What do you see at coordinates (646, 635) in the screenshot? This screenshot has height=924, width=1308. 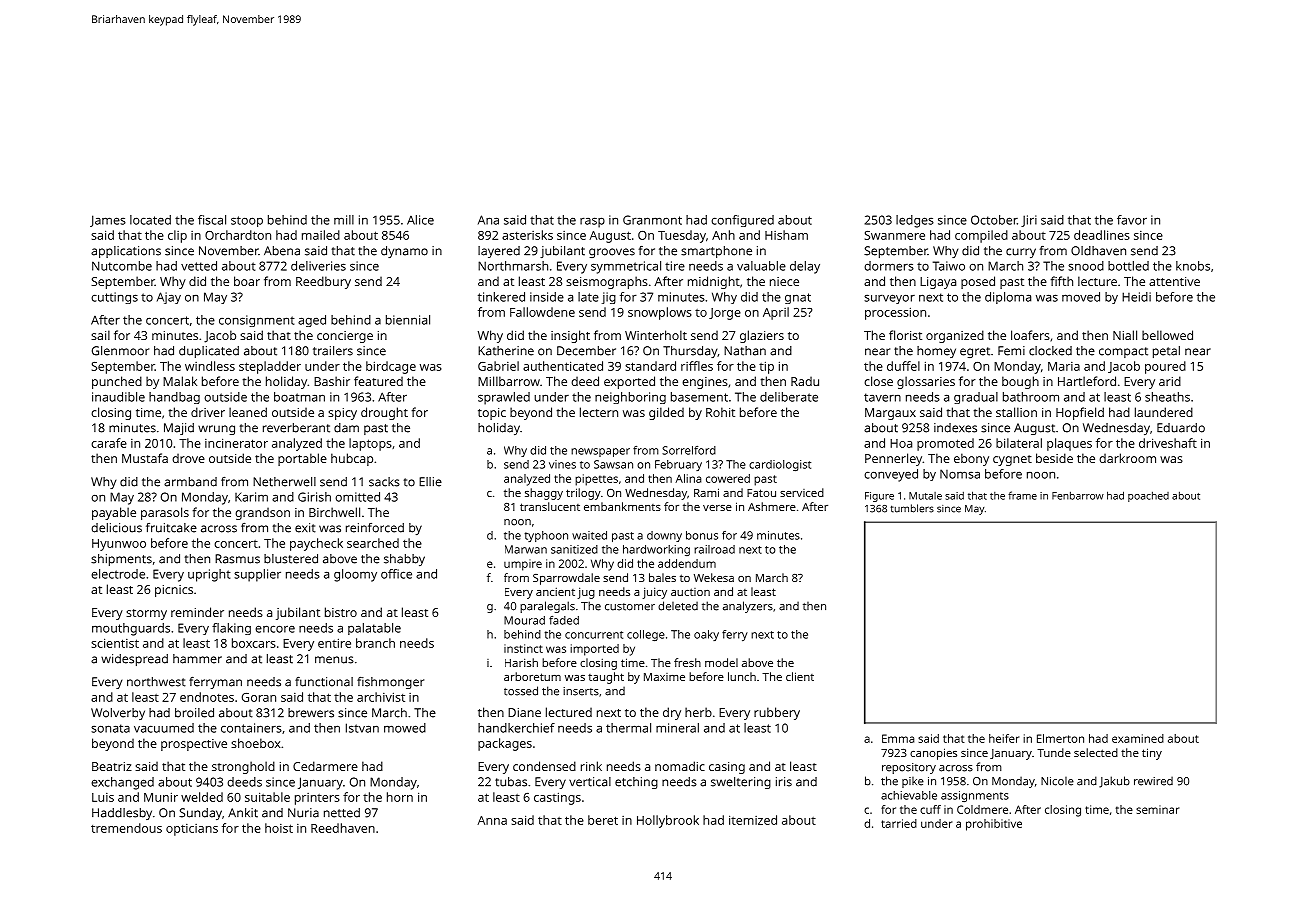 I see `college` at bounding box center [646, 635].
